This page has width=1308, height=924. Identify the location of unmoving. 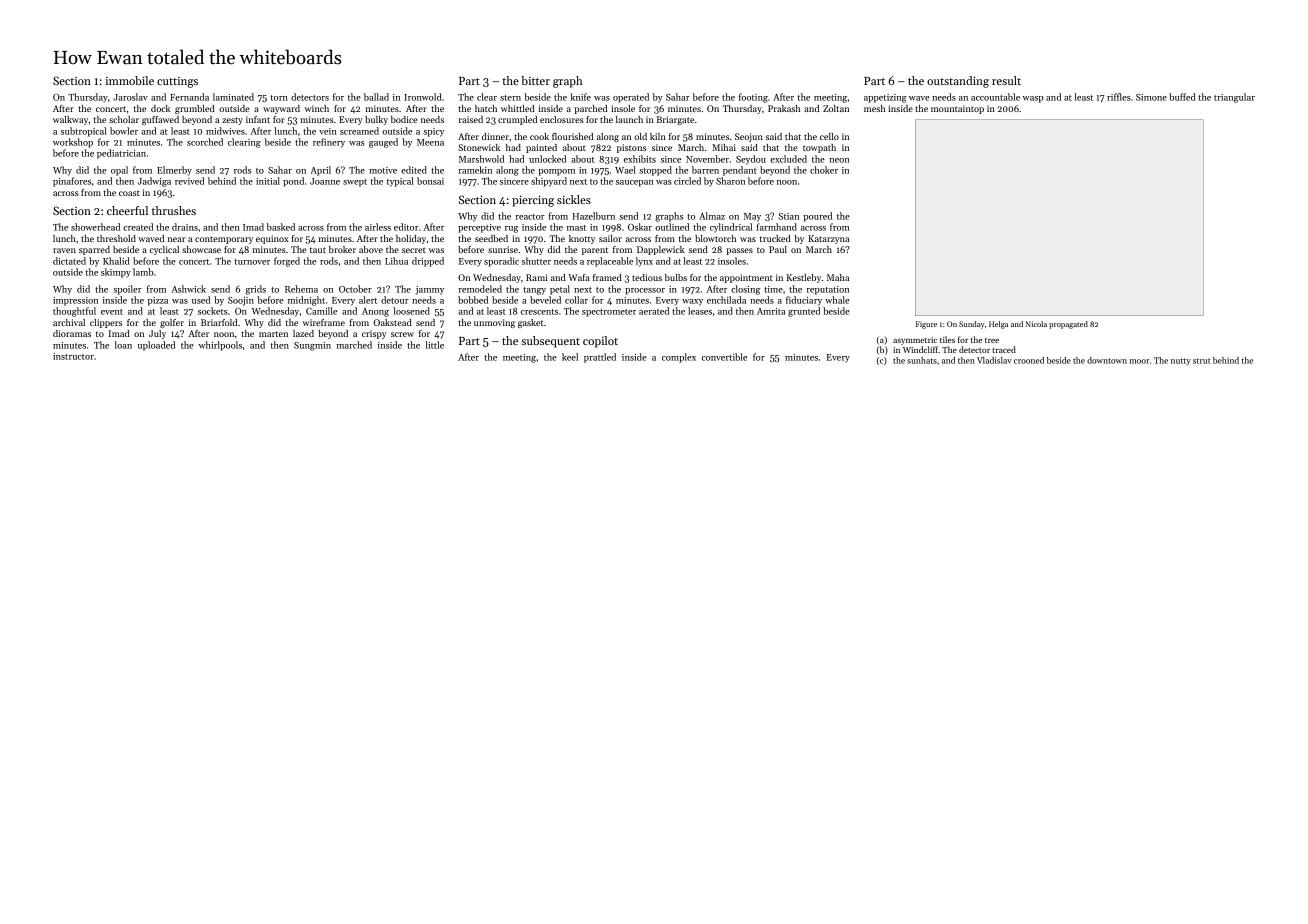
(494, 323).
